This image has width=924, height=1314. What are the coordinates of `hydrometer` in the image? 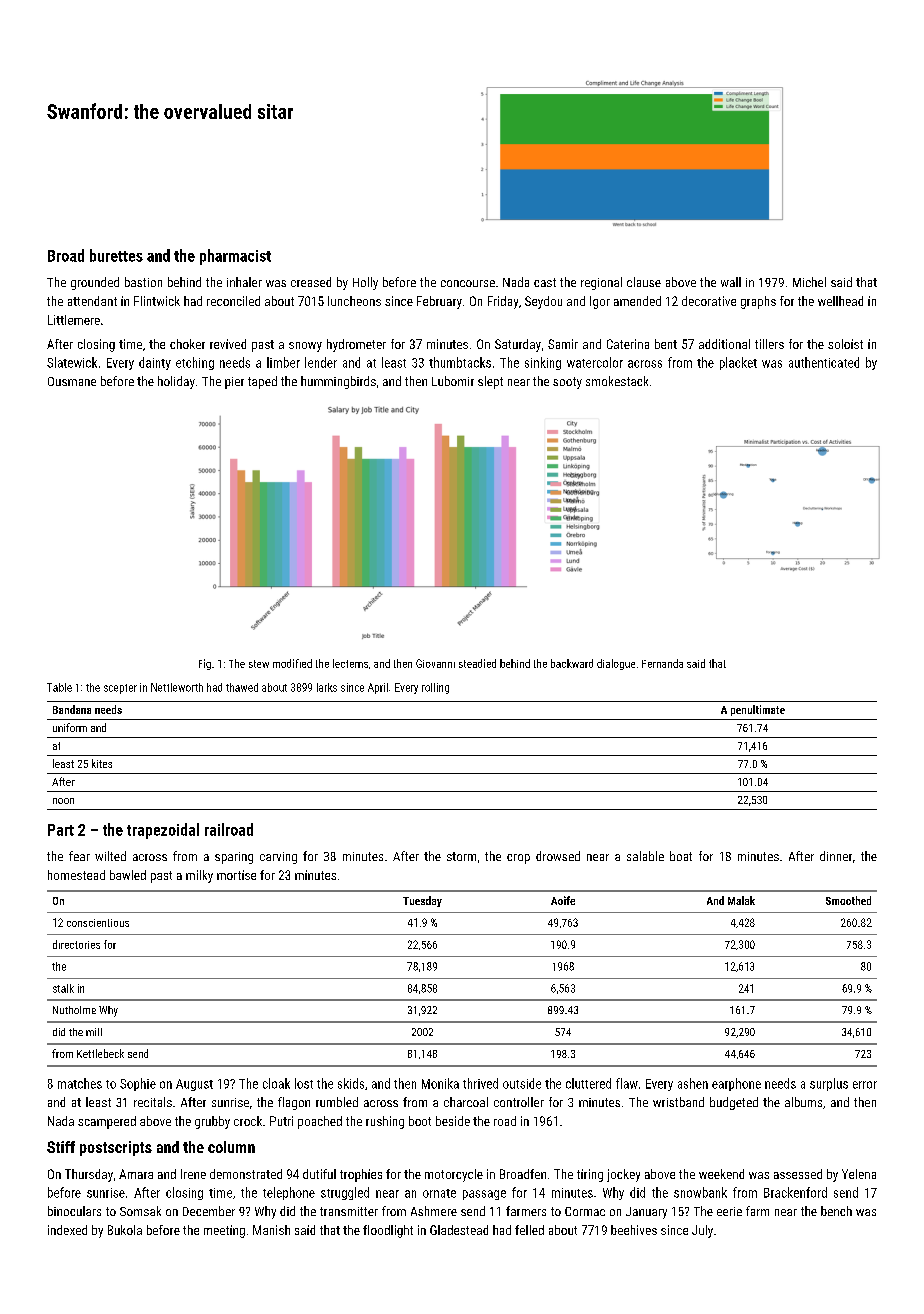 It's located at (356, 345).
